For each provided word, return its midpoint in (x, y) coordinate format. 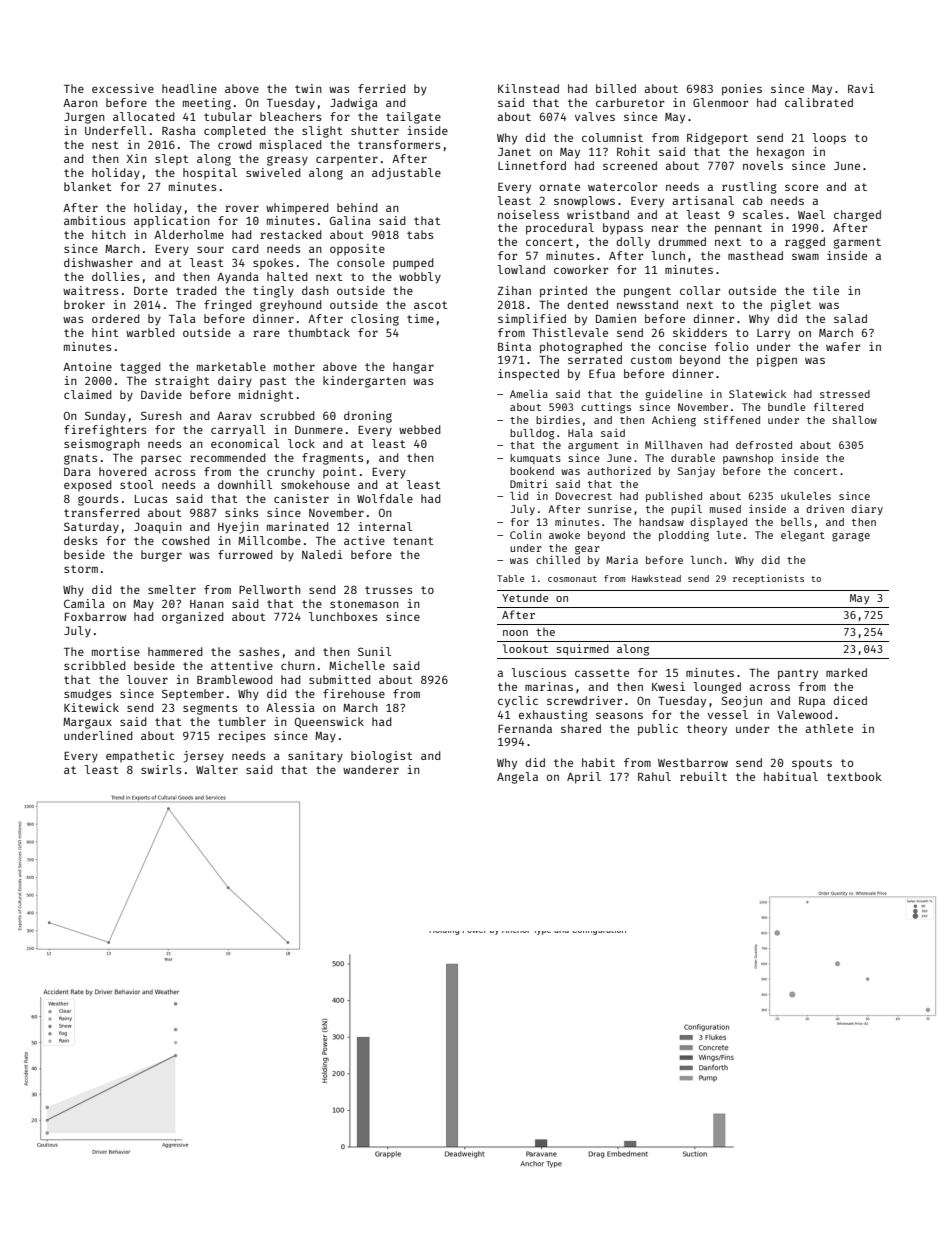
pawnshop (748, 459)
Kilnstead (528, 88)
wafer (843, 346)
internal (385, 526)
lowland (521, 269)
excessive (123, 88)
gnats (80, 459)
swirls (161, 769)
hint (105, 332)
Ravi (861, 88)
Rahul (654, 776)
